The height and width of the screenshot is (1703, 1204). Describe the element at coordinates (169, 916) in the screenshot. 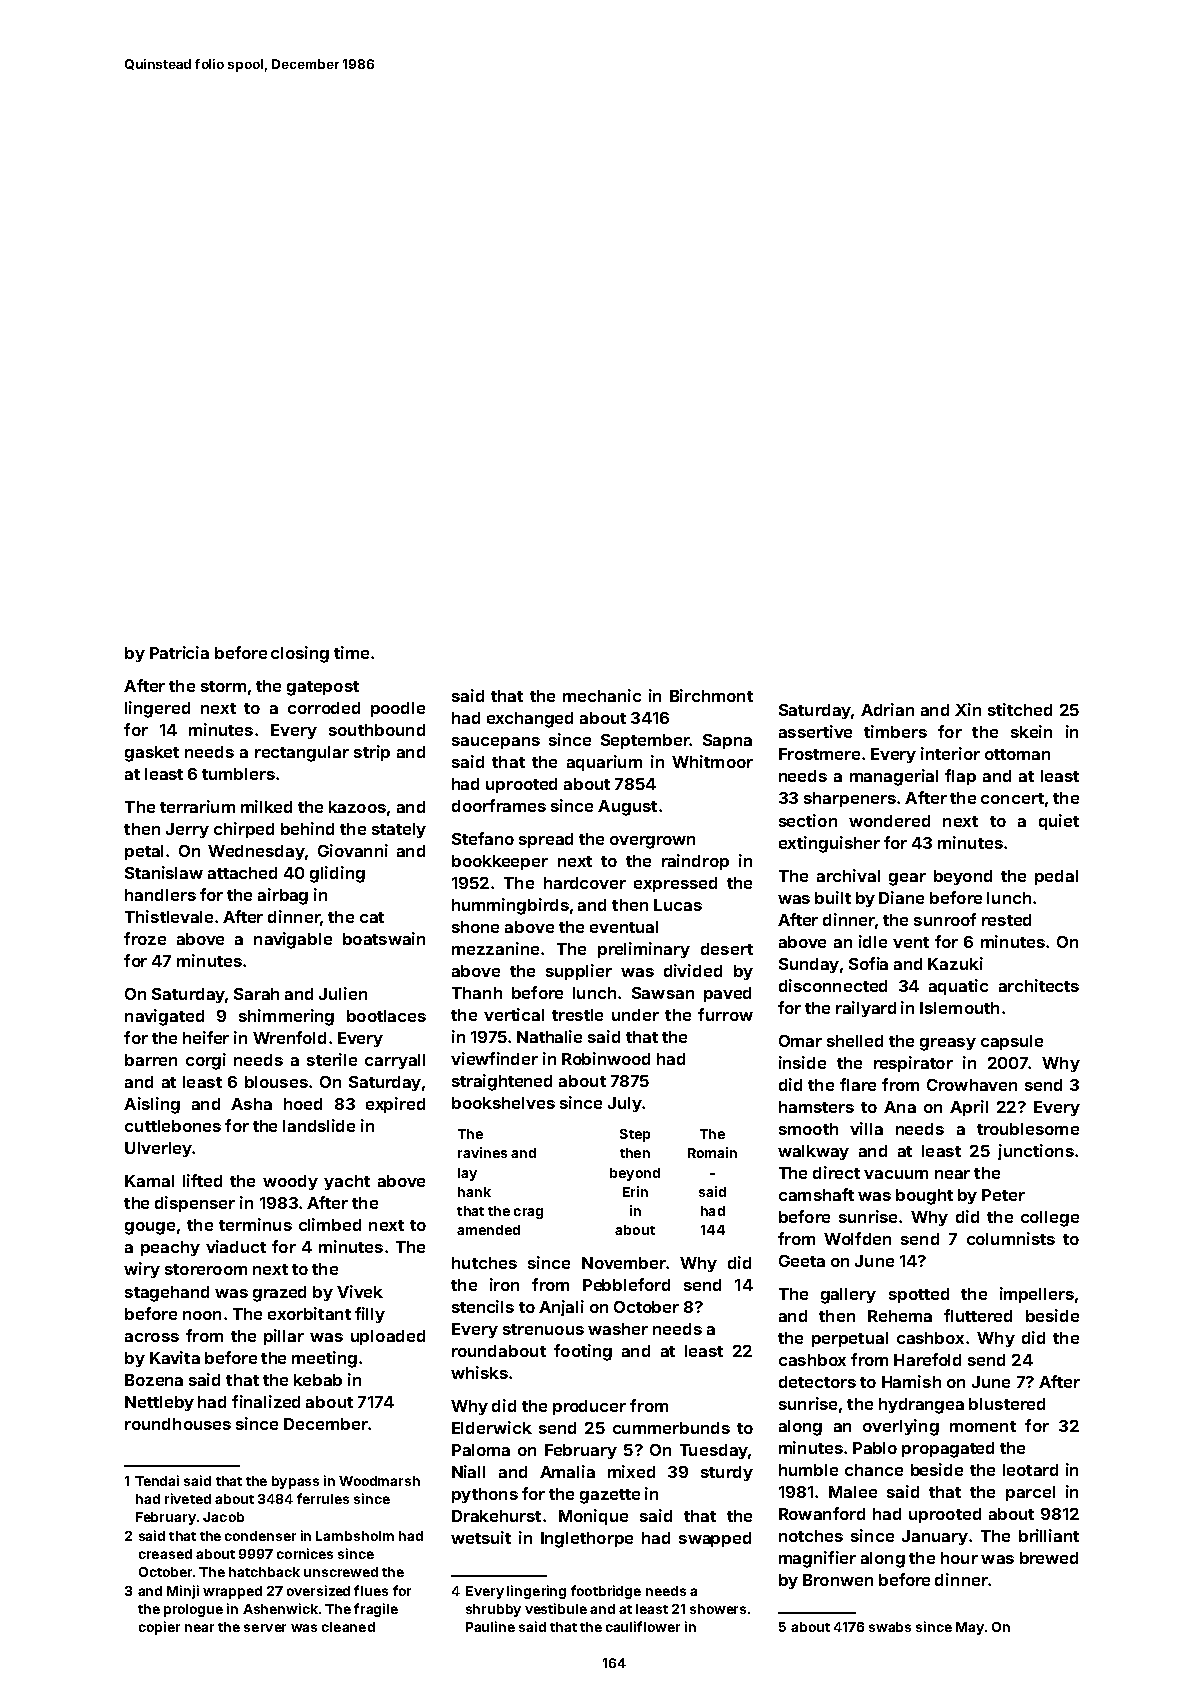

I see `Thistlevale` at that location.
